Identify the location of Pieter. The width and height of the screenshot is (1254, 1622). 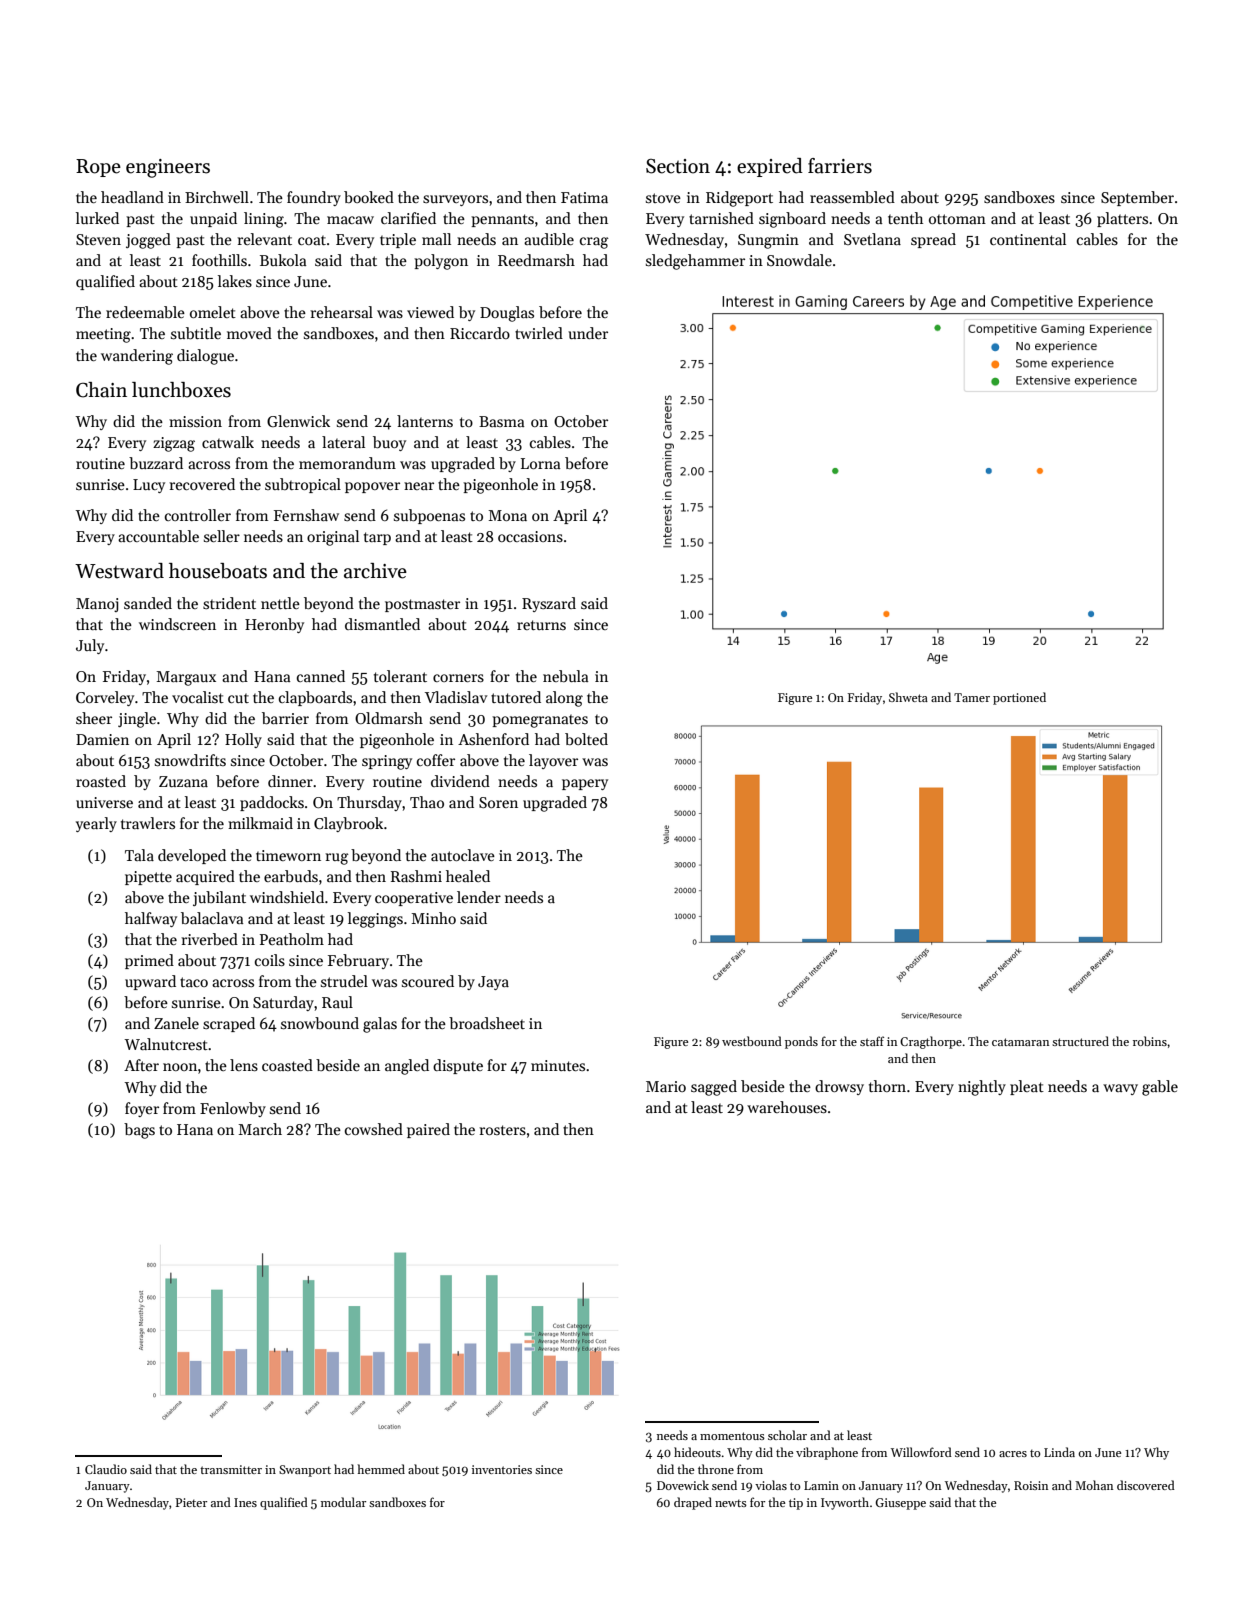
(191, 1502).
